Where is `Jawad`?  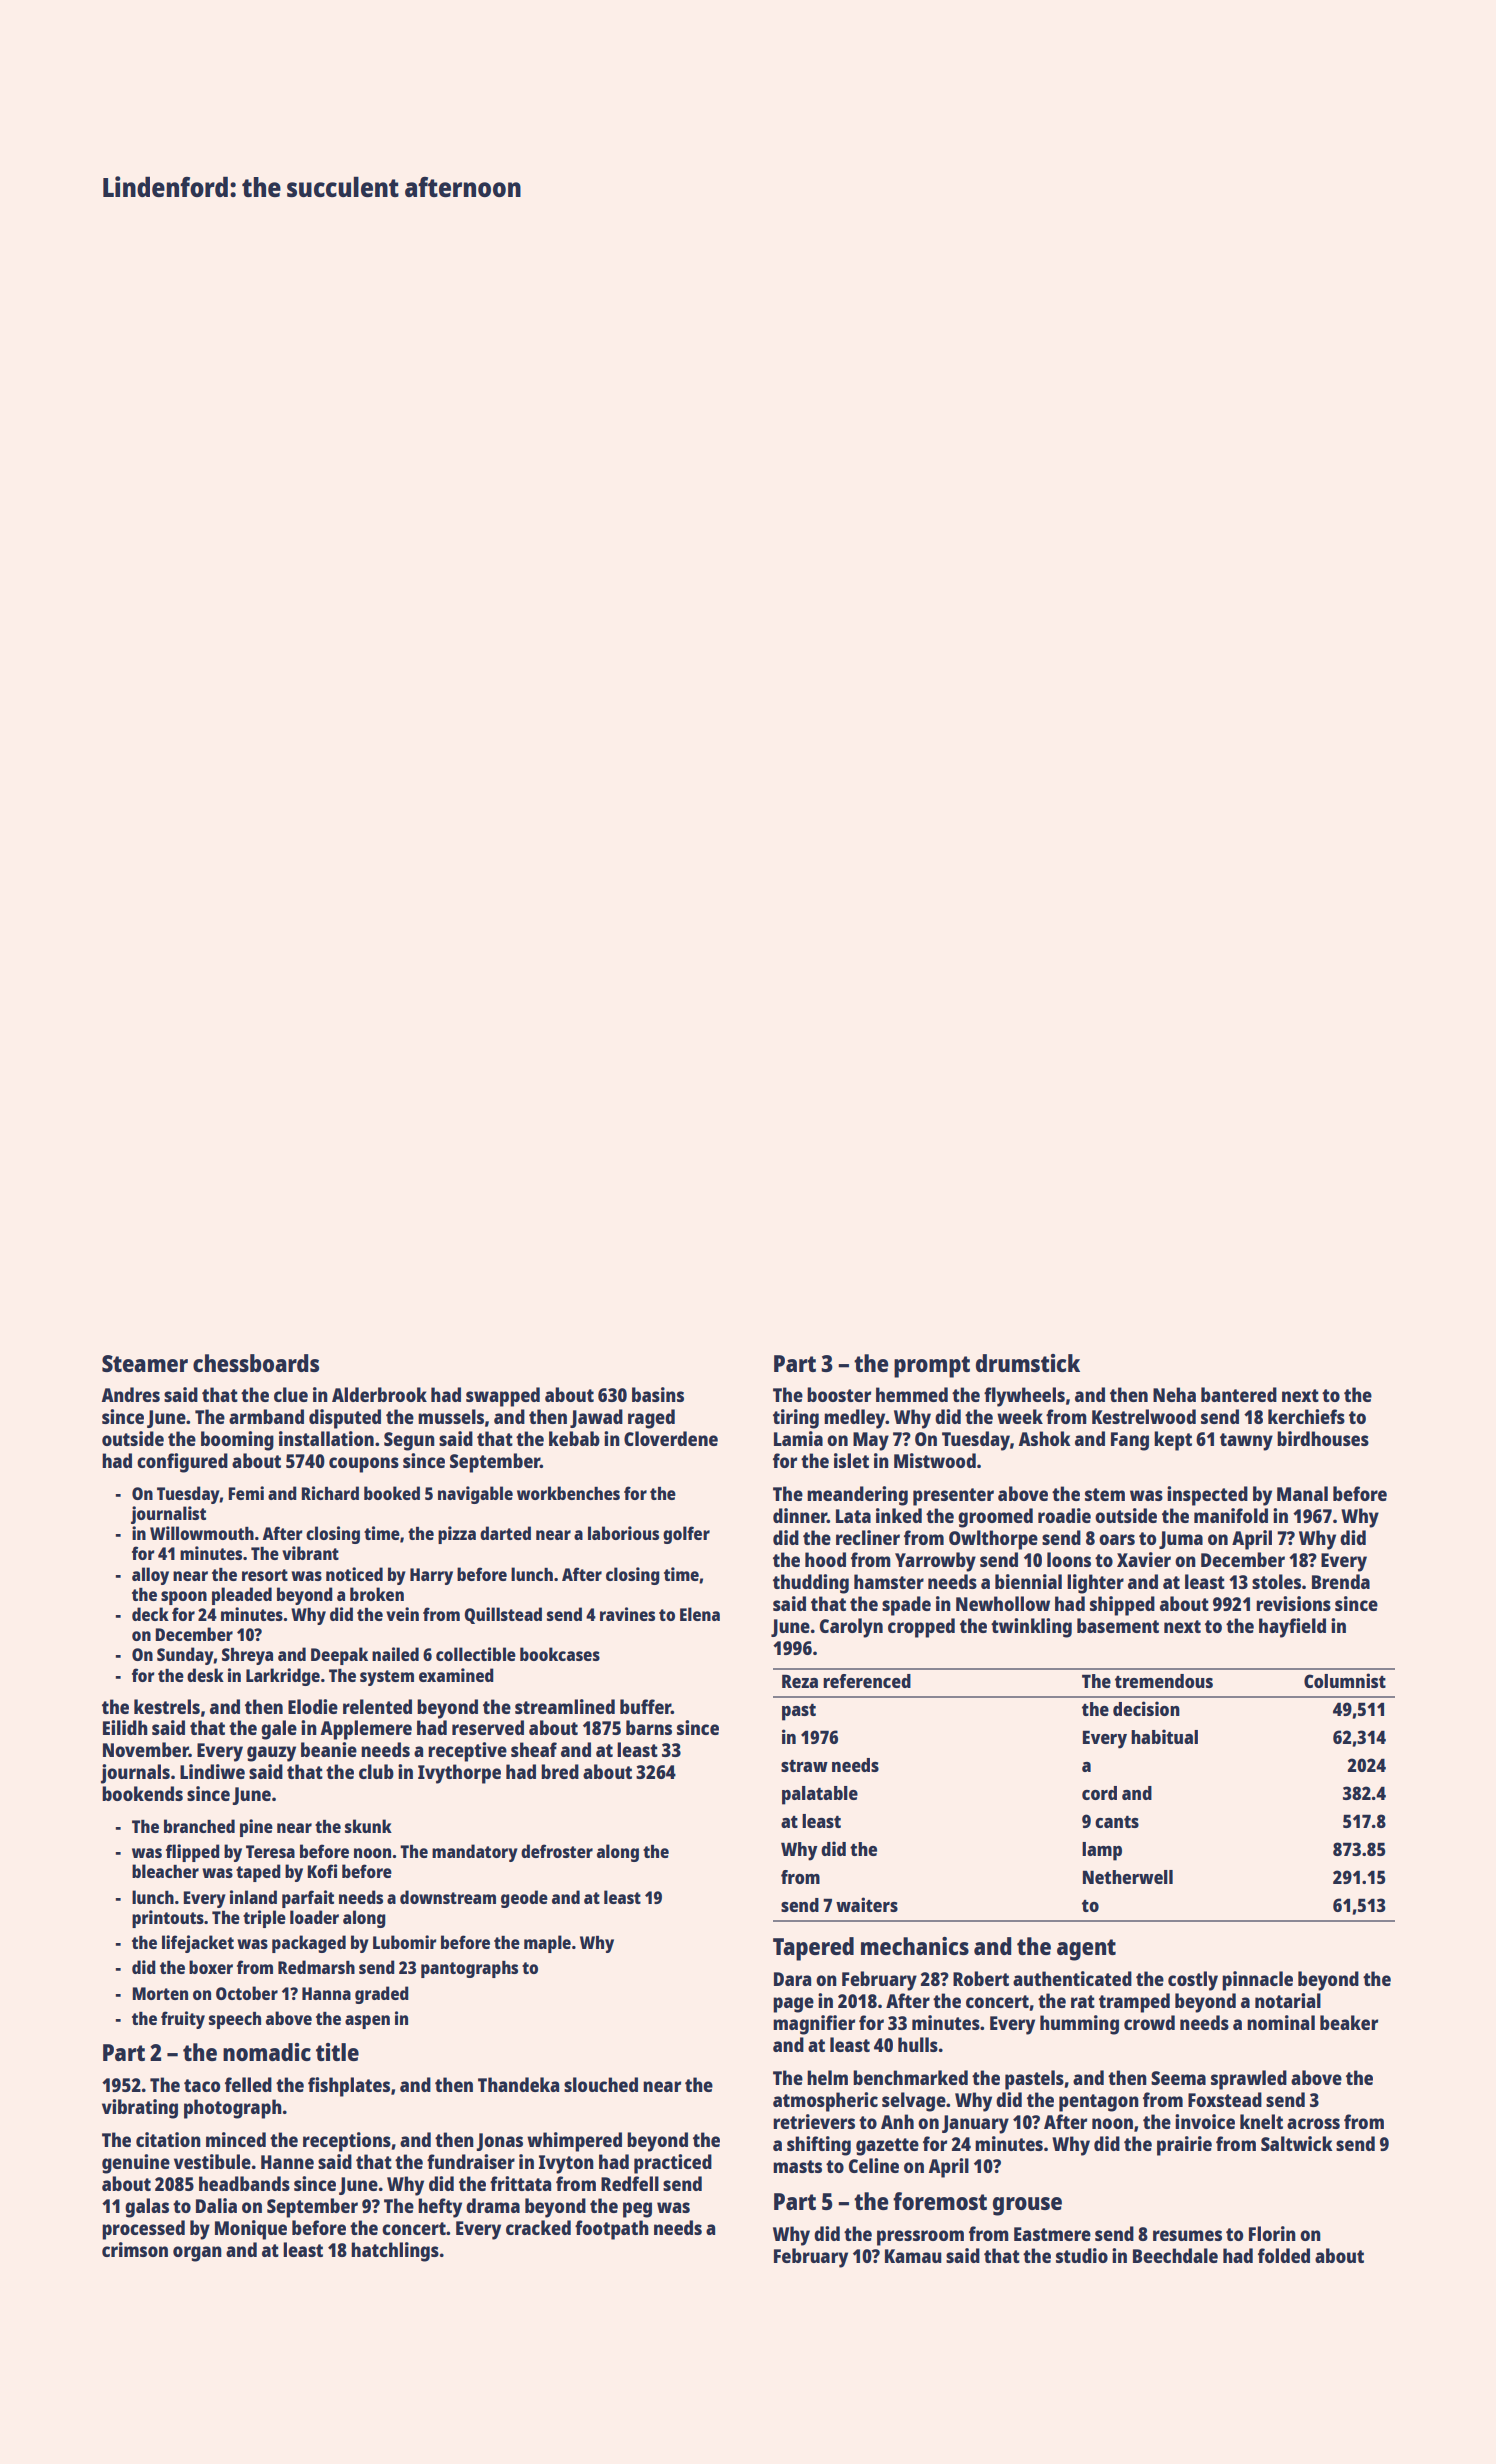
Jawad is located at coordinates (596, 1418).
